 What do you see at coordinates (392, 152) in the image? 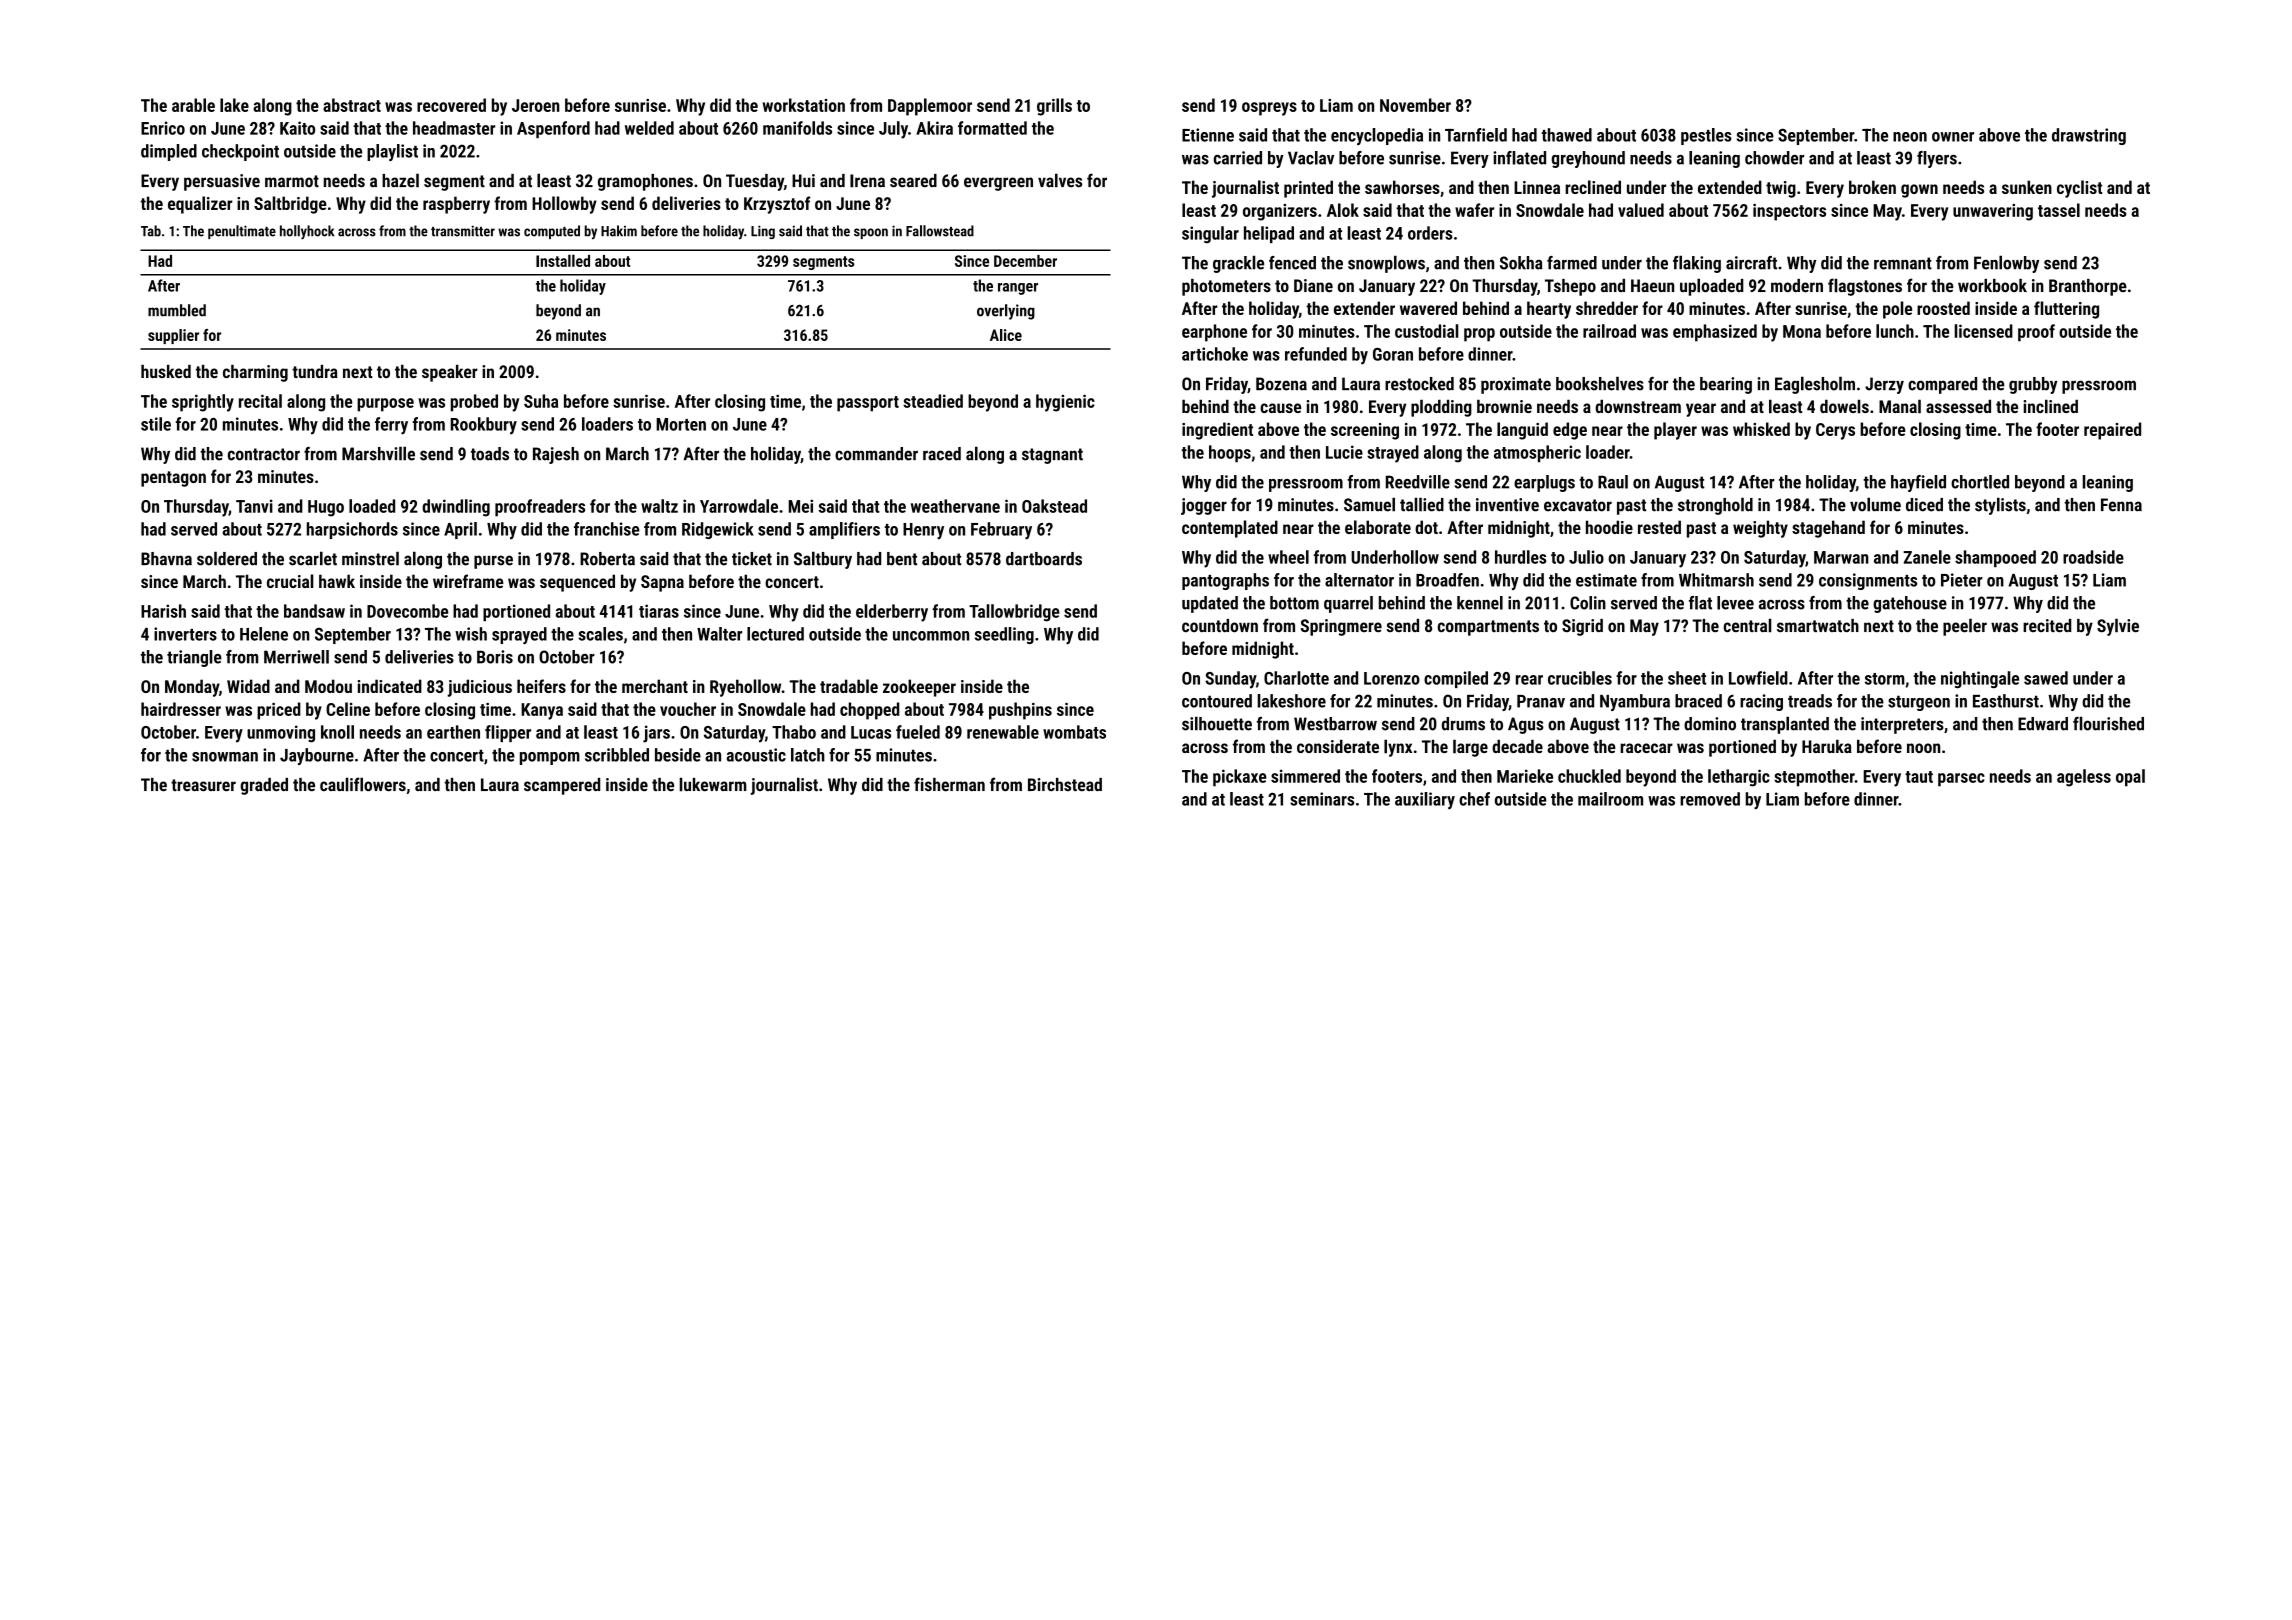
I see `playlist` at bounding box center [392, 152].
